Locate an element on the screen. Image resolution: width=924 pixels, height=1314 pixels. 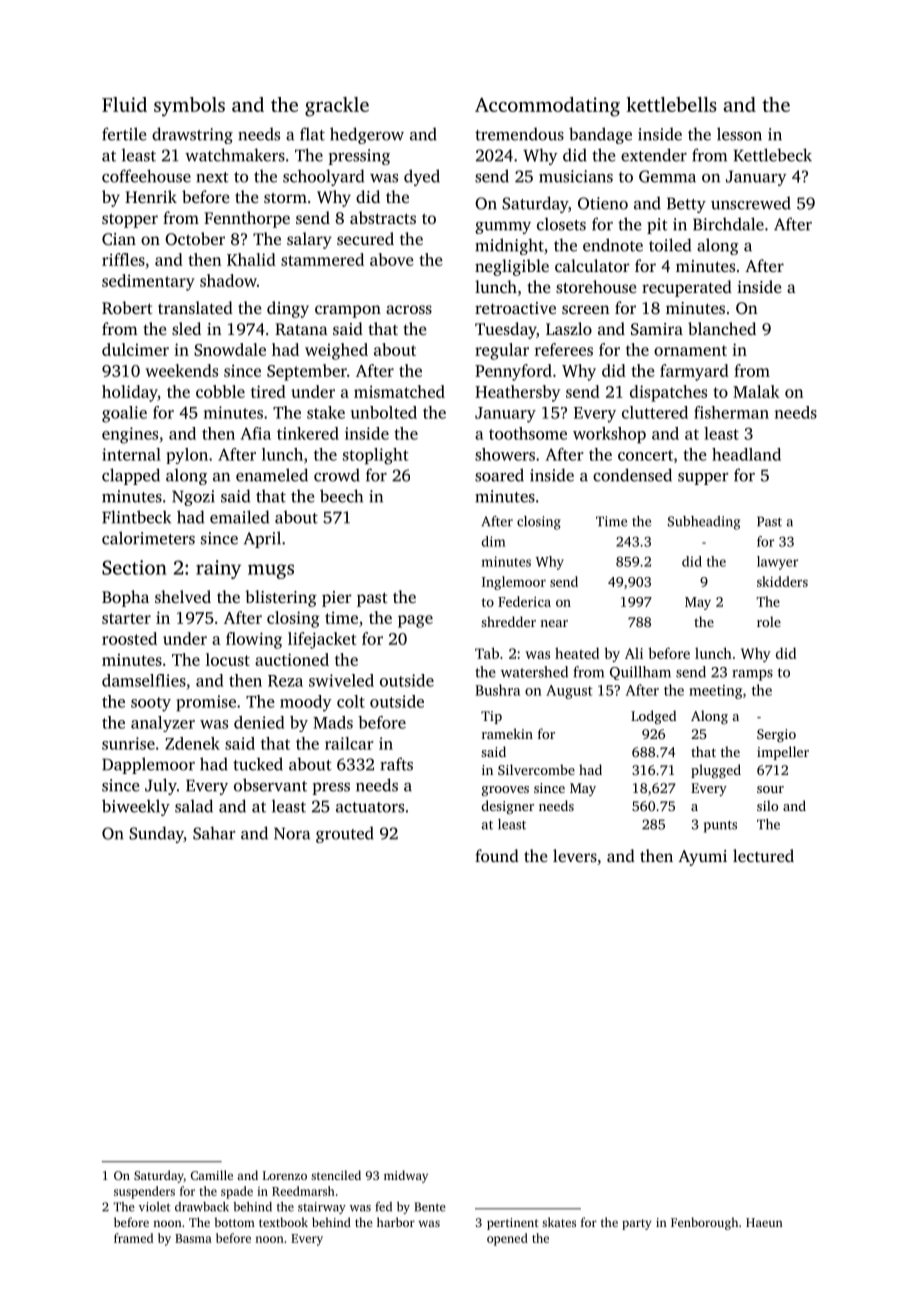
suspenders is located at coordinates (144, 1192).
